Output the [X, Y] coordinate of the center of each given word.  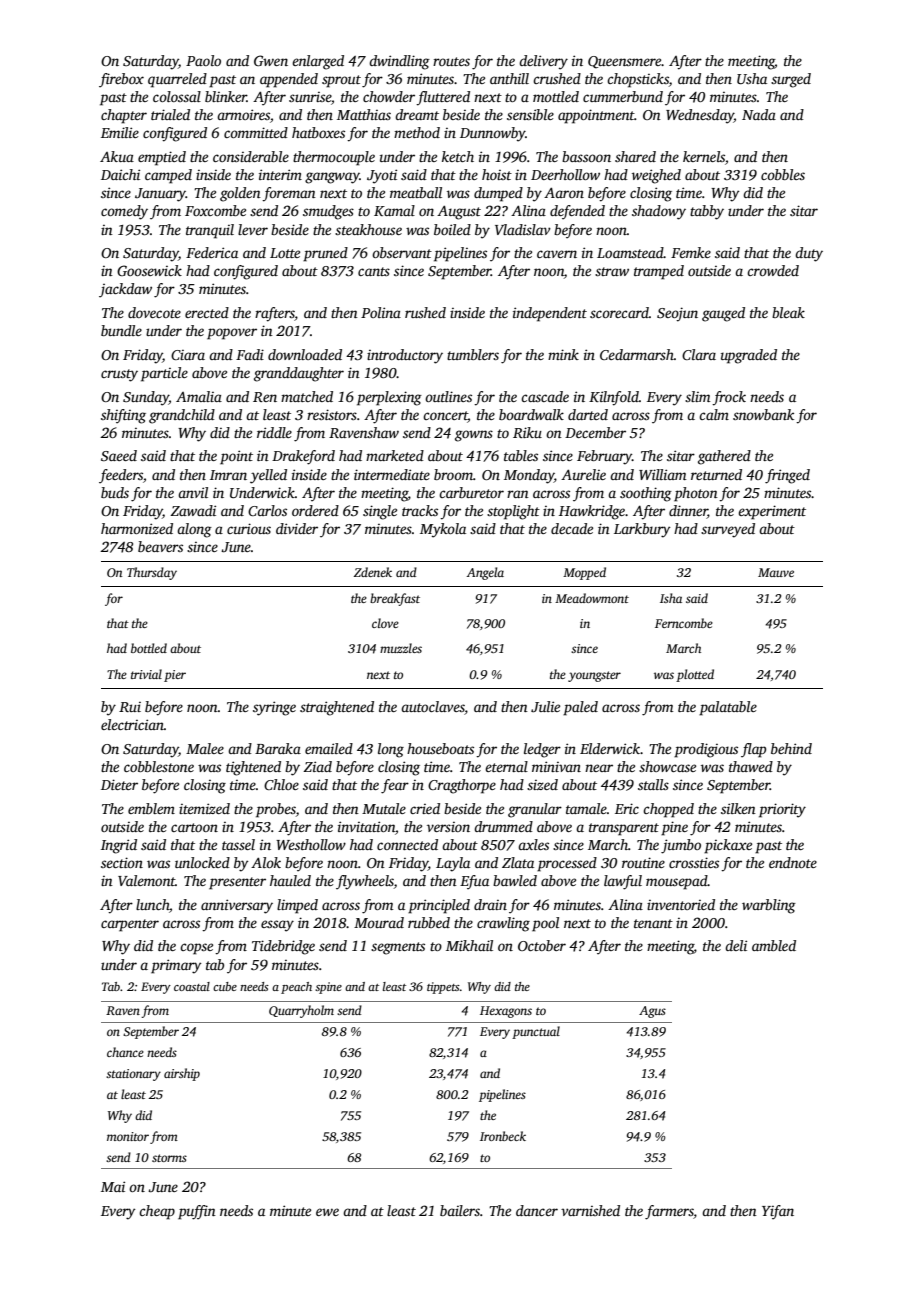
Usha [752, 78]
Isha [671, 598]
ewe [327, 1212]
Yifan [778, 1212]
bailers [460, 1210]
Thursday [152, 573]
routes [451, 61]
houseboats [440, 748]
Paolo [203, 60]
